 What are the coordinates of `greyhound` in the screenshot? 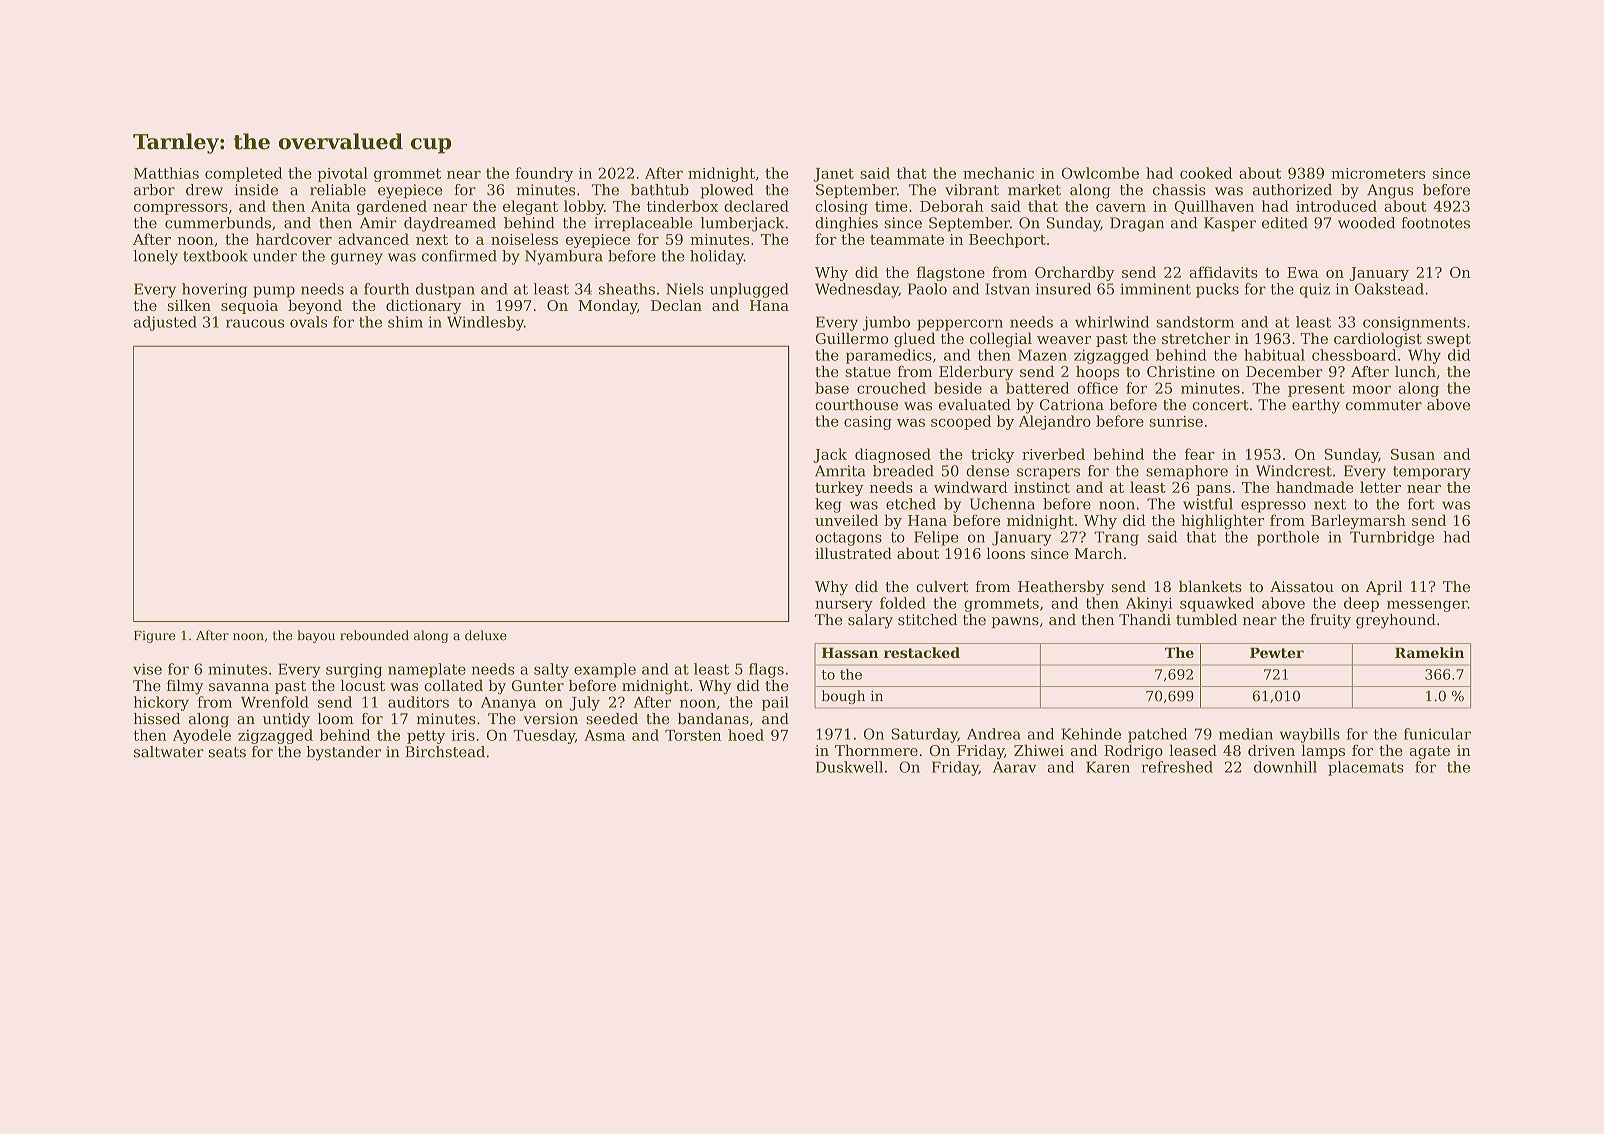 It's located at (1396, 621).
